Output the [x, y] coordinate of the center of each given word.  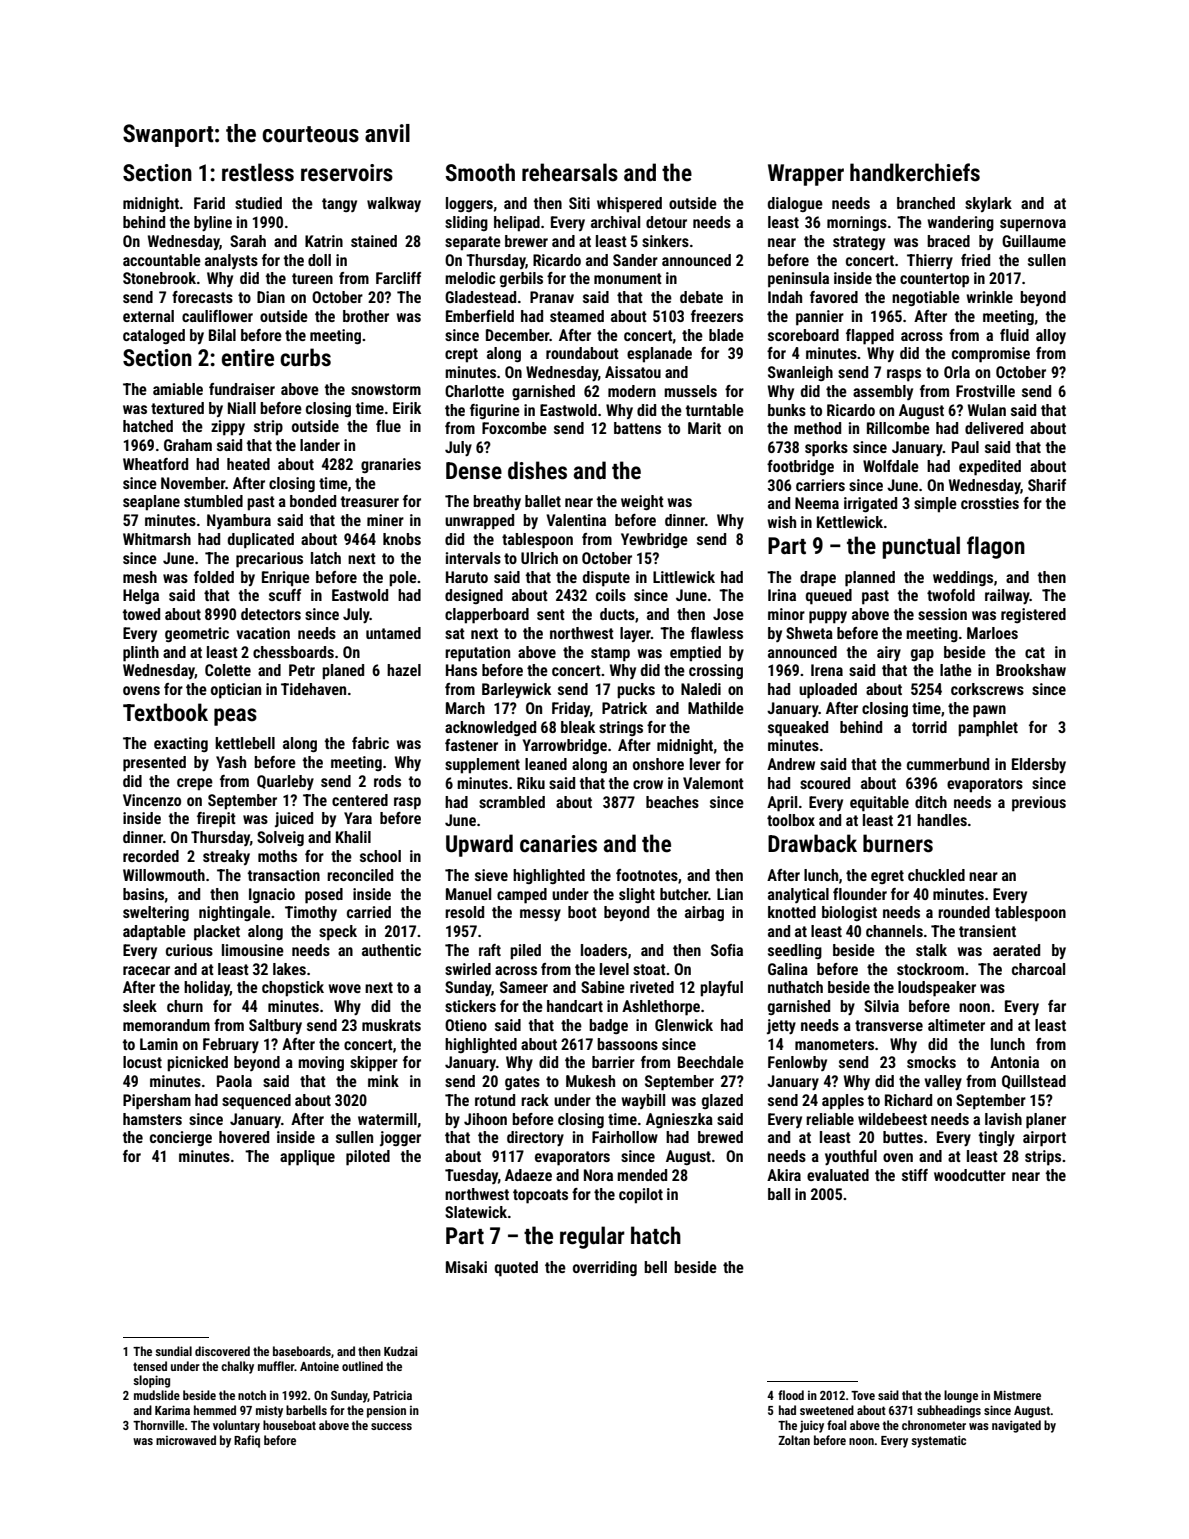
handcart [575, 1006]
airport [1044, 1139]
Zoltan [794, 1440]
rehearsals [570, 172]
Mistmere [1017, 1395]
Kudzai [400, 1351]
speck [338, 933]
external [148, 316]
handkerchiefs [915, 172]
